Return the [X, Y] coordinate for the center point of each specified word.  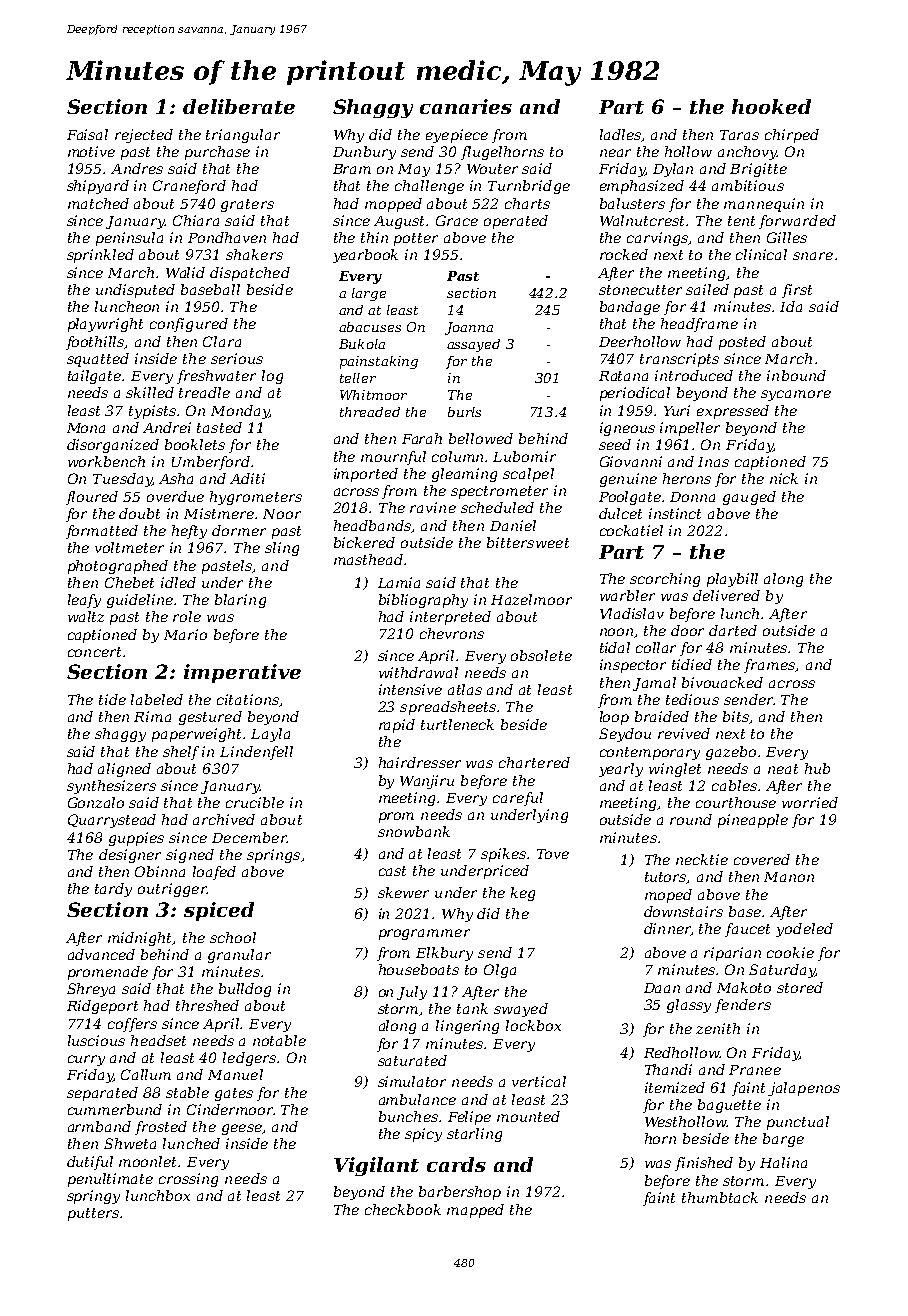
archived [224, 819]
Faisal [87, 134]
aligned [124, 770]
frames [770, 666]
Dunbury [364, 153]
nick [784, 478]
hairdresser [420, 762]
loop [614, 718]
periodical [635, 394]
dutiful [90, 1163]
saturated [412, 1060]
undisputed [135, 291]
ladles [620, 134]
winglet [675, 770]
